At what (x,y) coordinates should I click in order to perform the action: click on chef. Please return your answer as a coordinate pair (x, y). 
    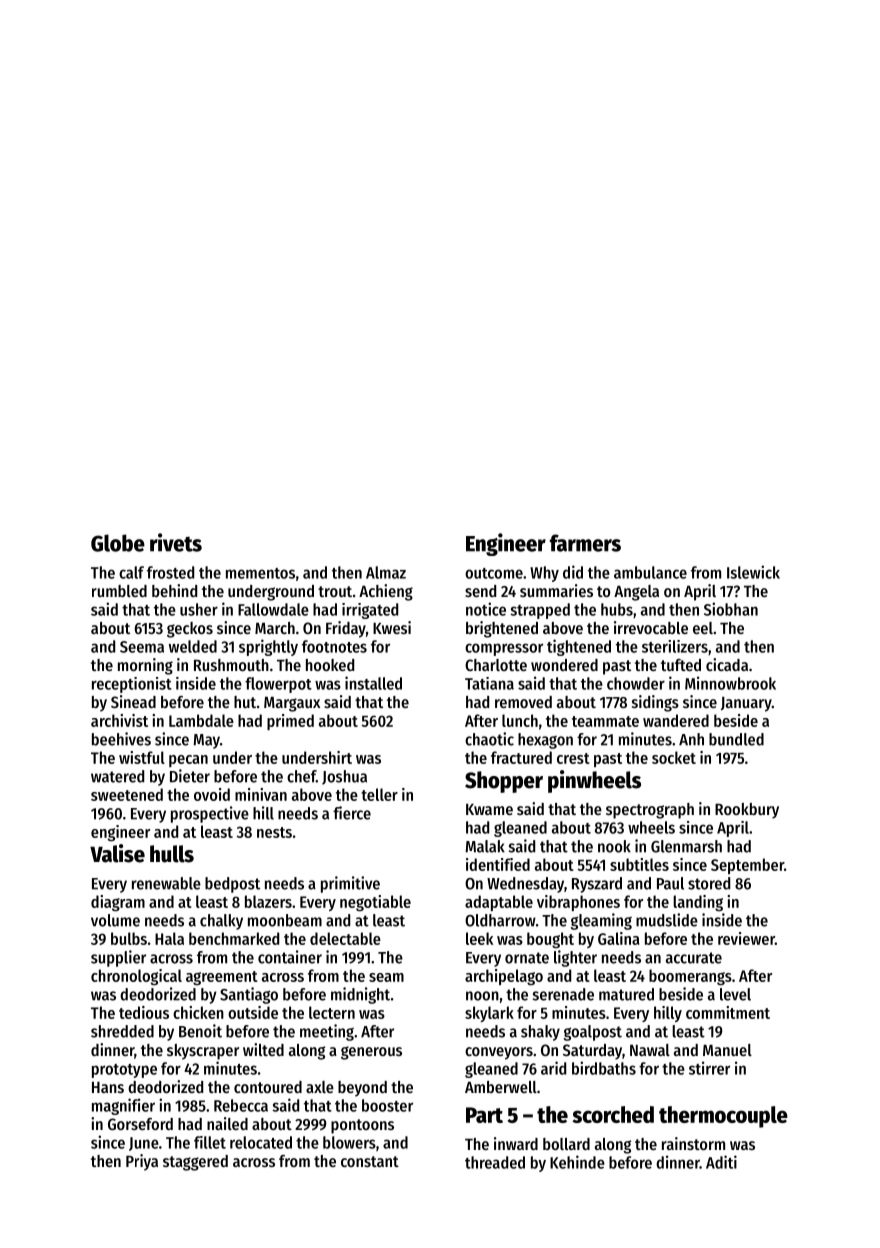
    Looking at the image, I should click on (301, 776).
